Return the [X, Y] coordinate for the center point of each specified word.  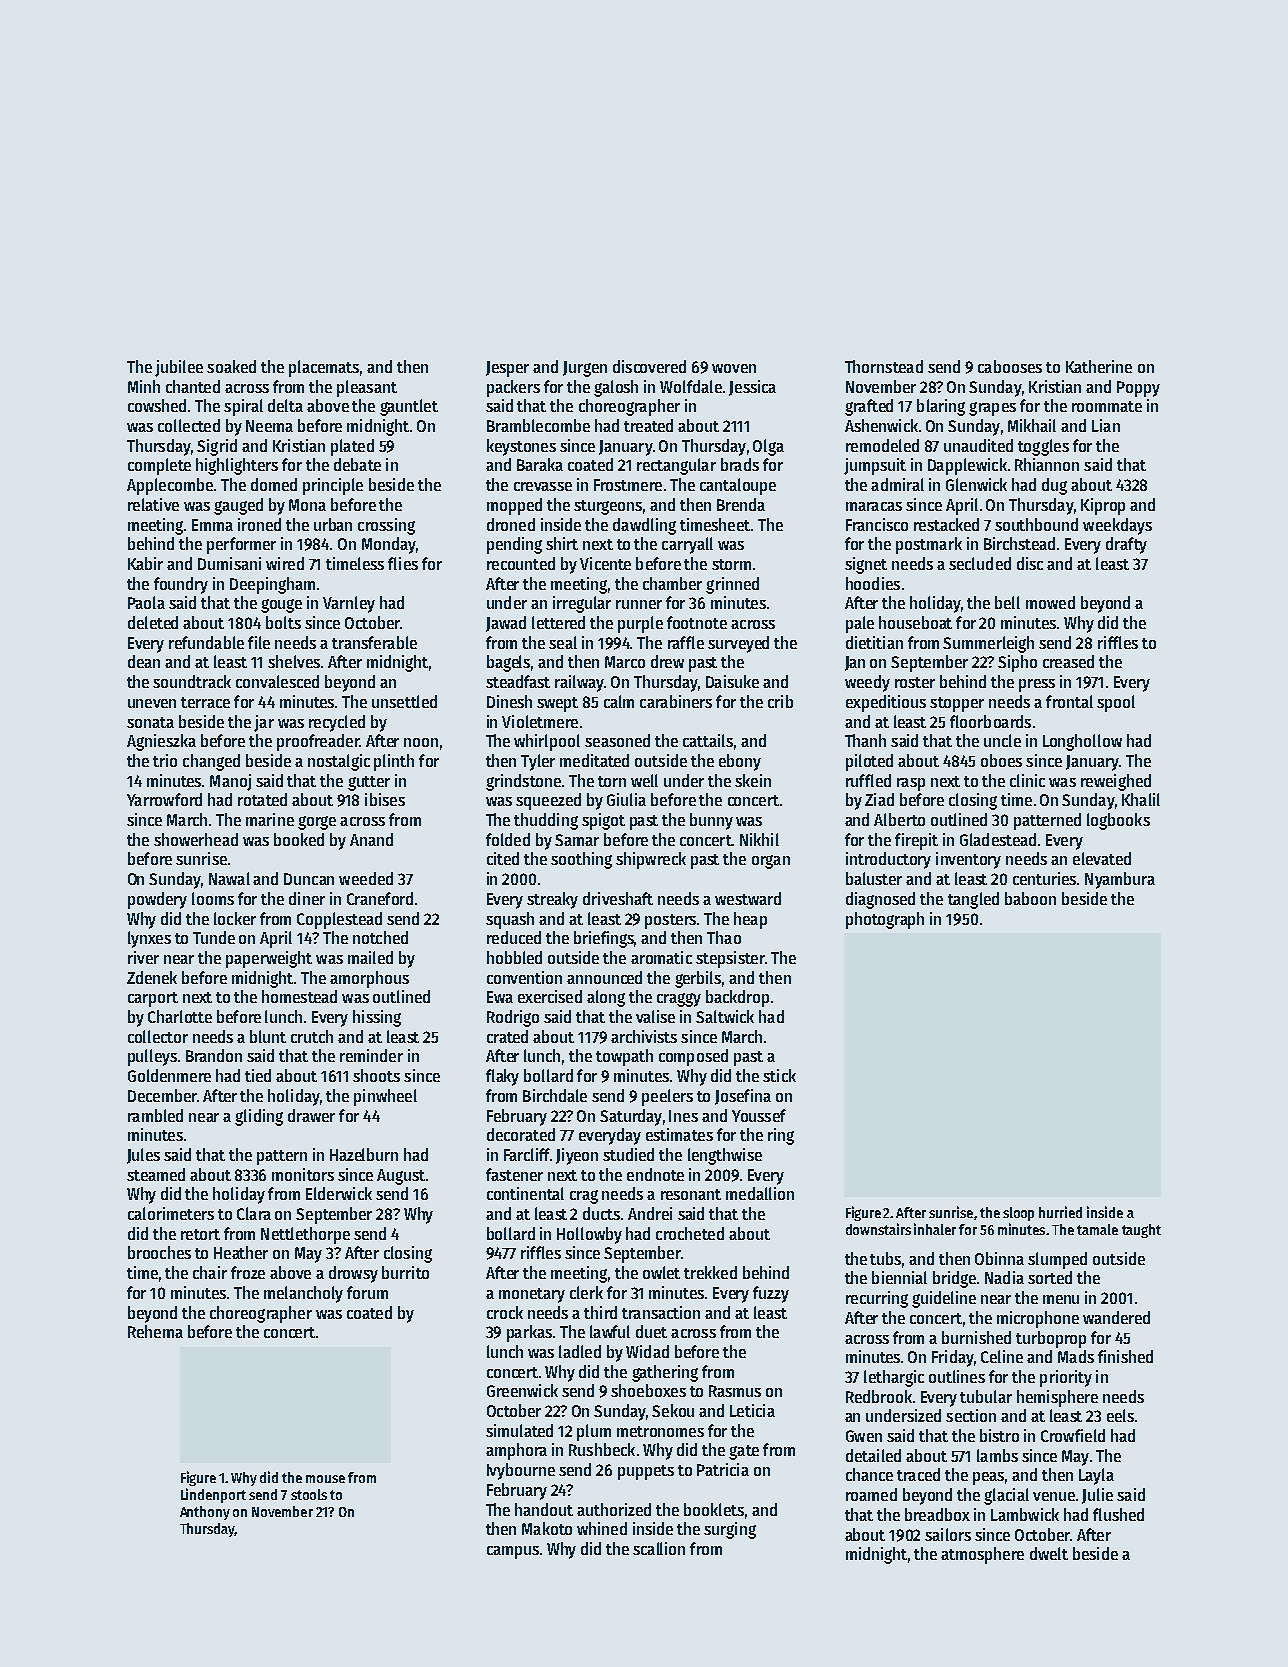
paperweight [269, 959]
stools [309, 1494]
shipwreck [651, 860]
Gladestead [998, 839]
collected [189, 425]
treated [648, 425]
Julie [1097, 1496]
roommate [1107, 406]
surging [730, 1530]
